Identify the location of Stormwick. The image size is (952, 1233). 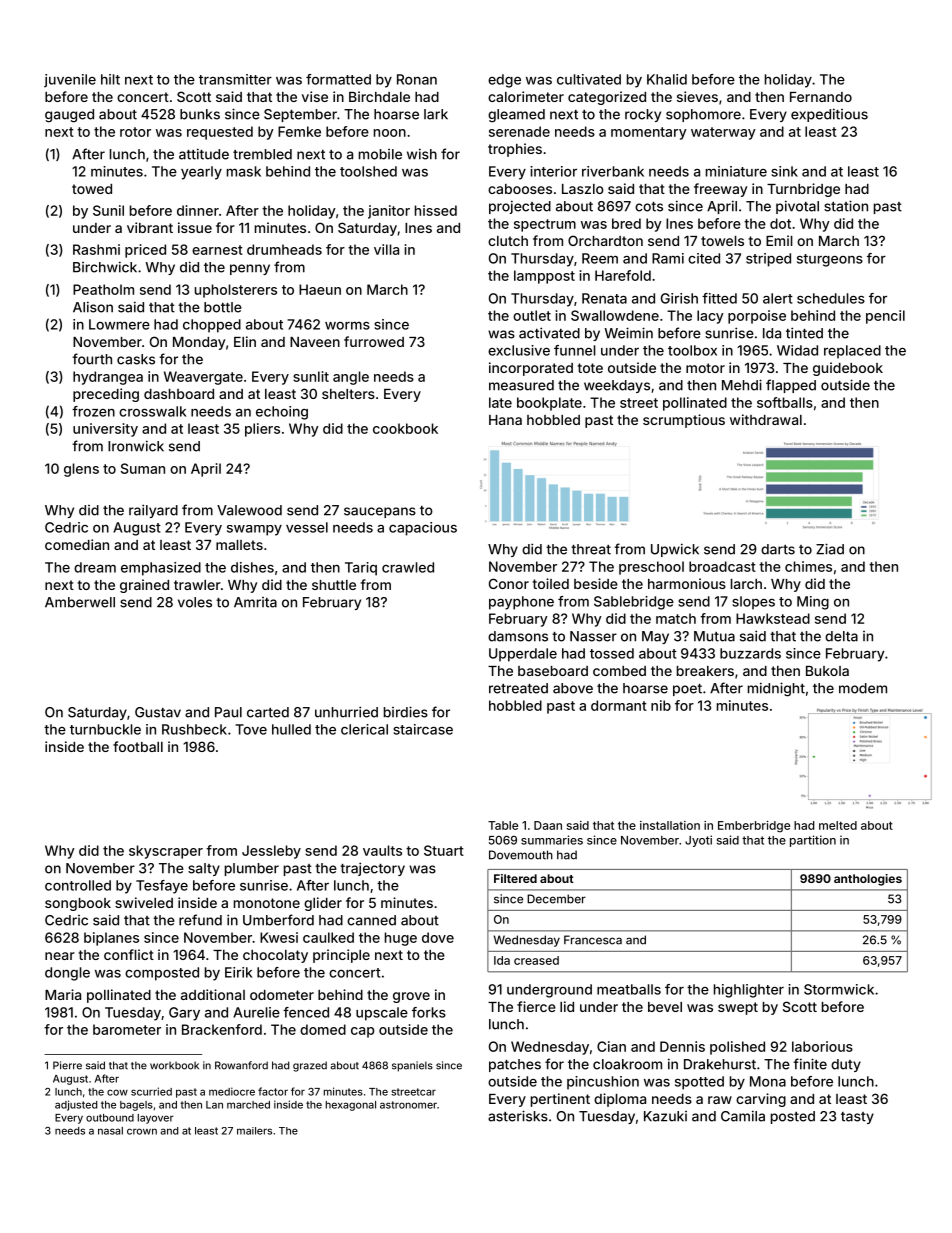
(839, 989).
